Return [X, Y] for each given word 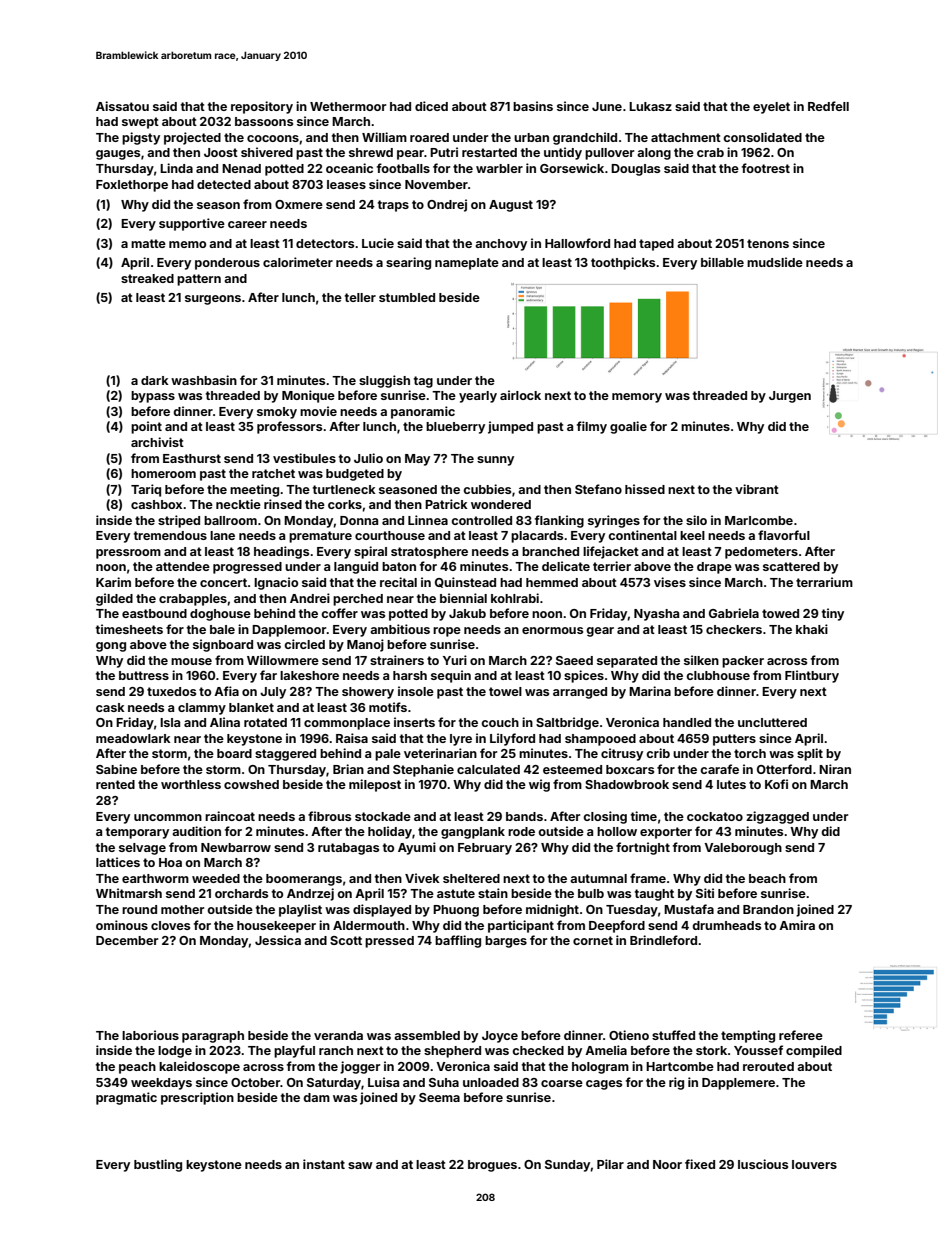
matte [148, 243]
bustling [158, 1165]
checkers [734, 629]
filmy [592, 427]
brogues [492, 1166]
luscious [763, 1164]
